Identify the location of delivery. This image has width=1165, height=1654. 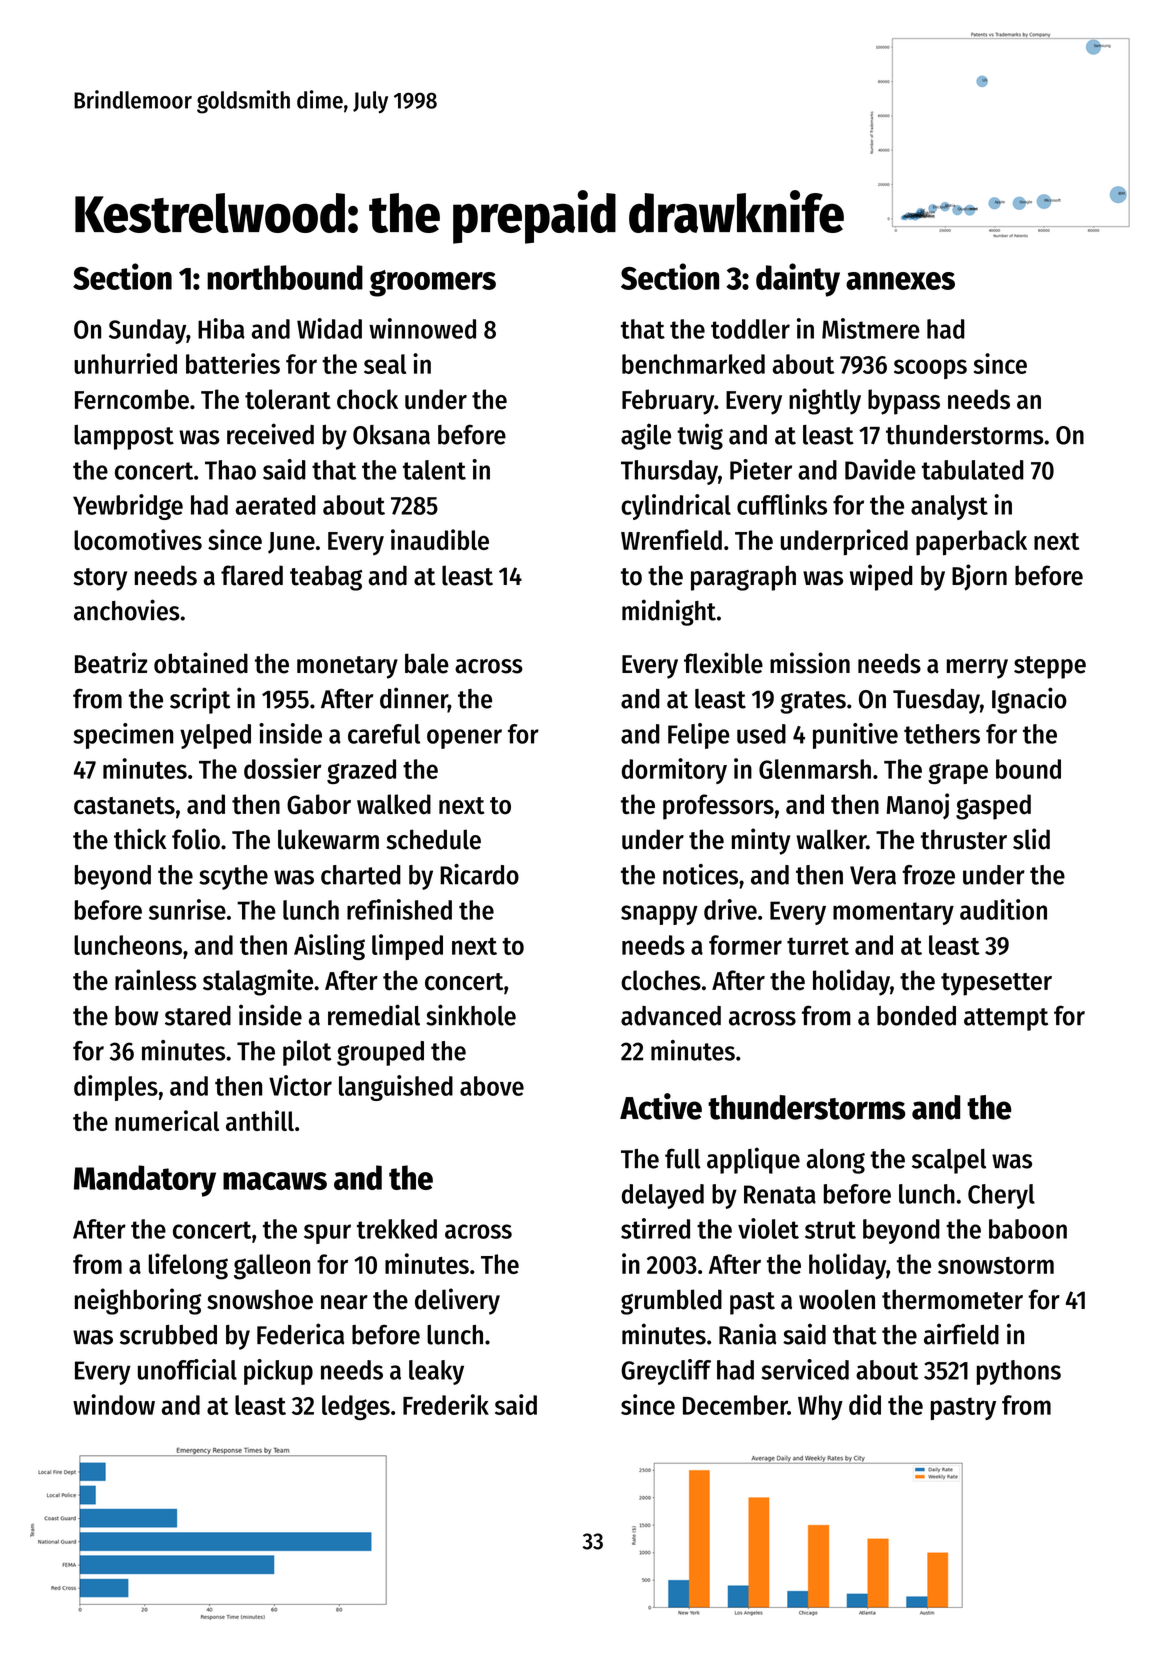
(457, 1301).
